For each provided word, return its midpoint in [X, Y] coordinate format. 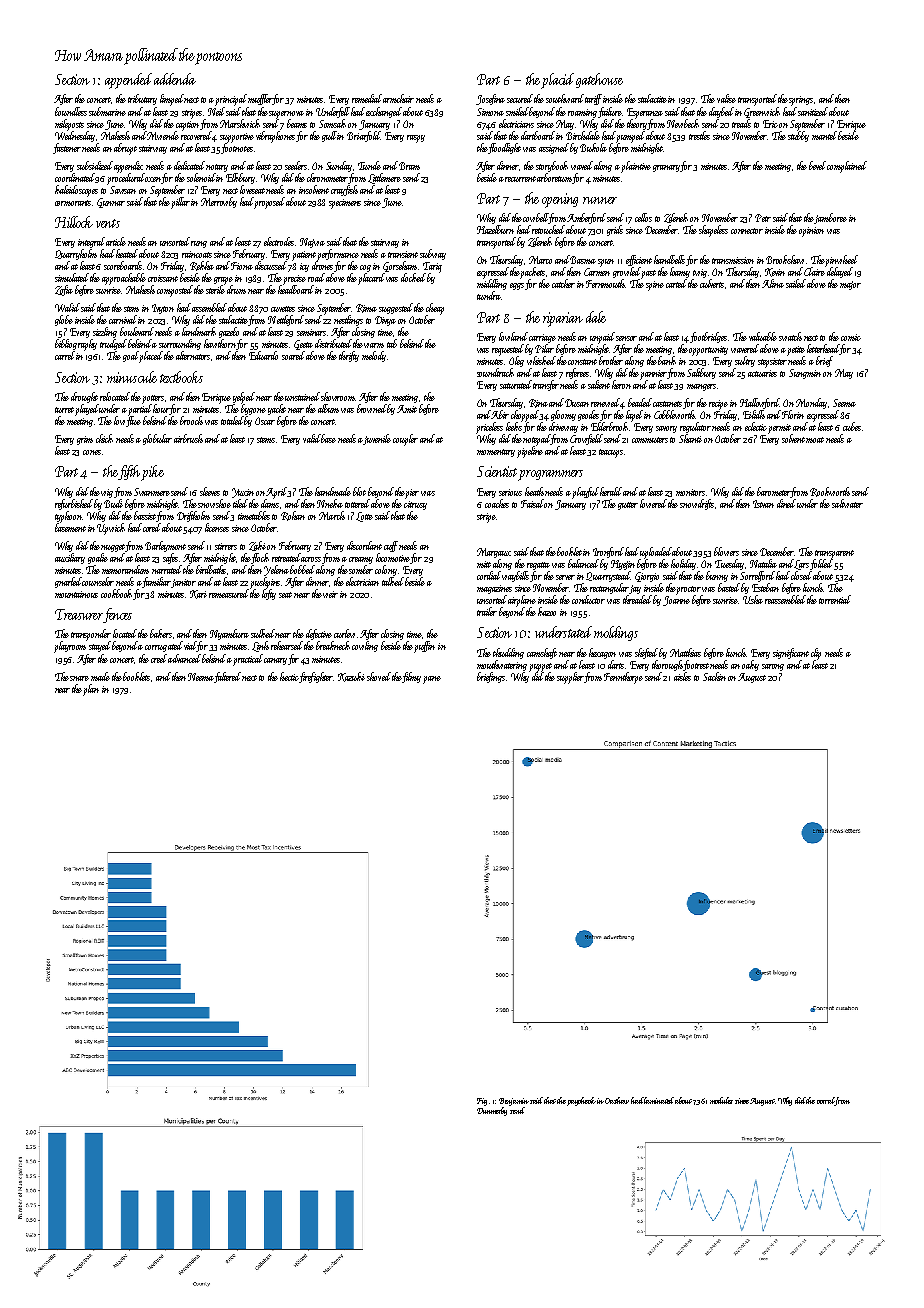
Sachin [714, 676]
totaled [233, 420]
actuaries [762, 373]
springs [801, 101]
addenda [175, 79]
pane [432, 680]
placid [558, 80]
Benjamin [514, 1102]
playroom [70, 647]
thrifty [349, 356]
